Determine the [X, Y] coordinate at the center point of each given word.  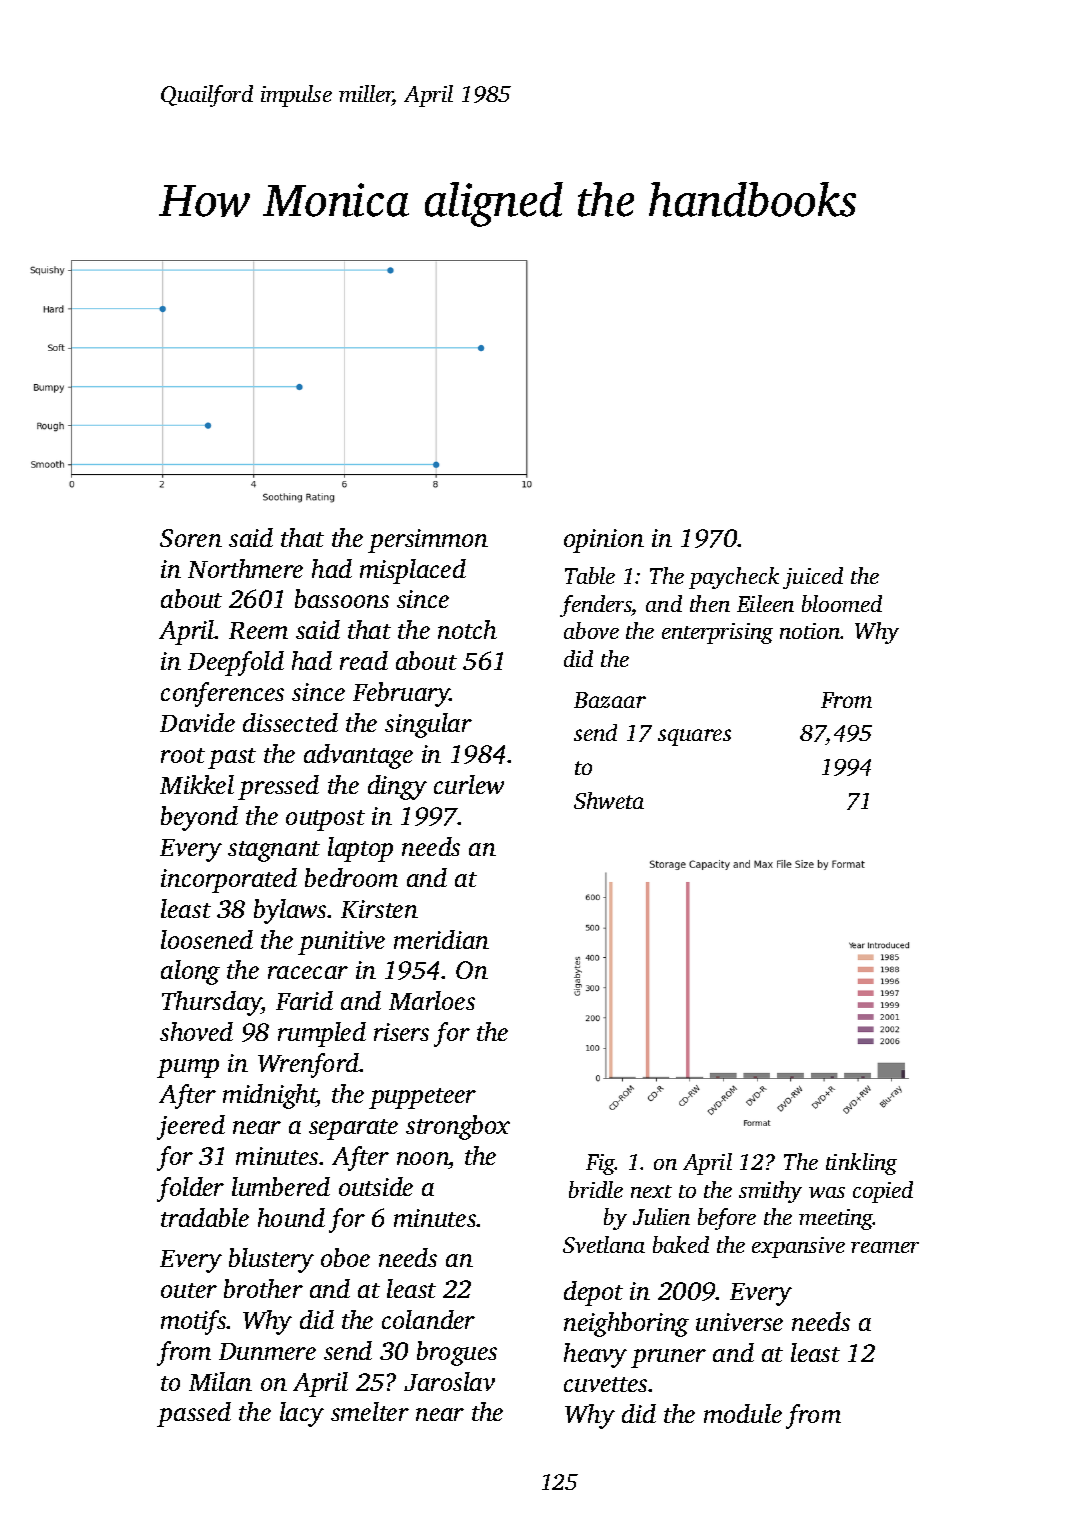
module [743, 1413]
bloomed [842, 603]
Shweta [609, 800]
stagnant [274, 851]
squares [694, 737]
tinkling [861, 1164]
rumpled [322, 1034]
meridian [441, 939]
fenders [596, 606]
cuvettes [605, 1384]
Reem [258, 630]
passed [194, 1414]
